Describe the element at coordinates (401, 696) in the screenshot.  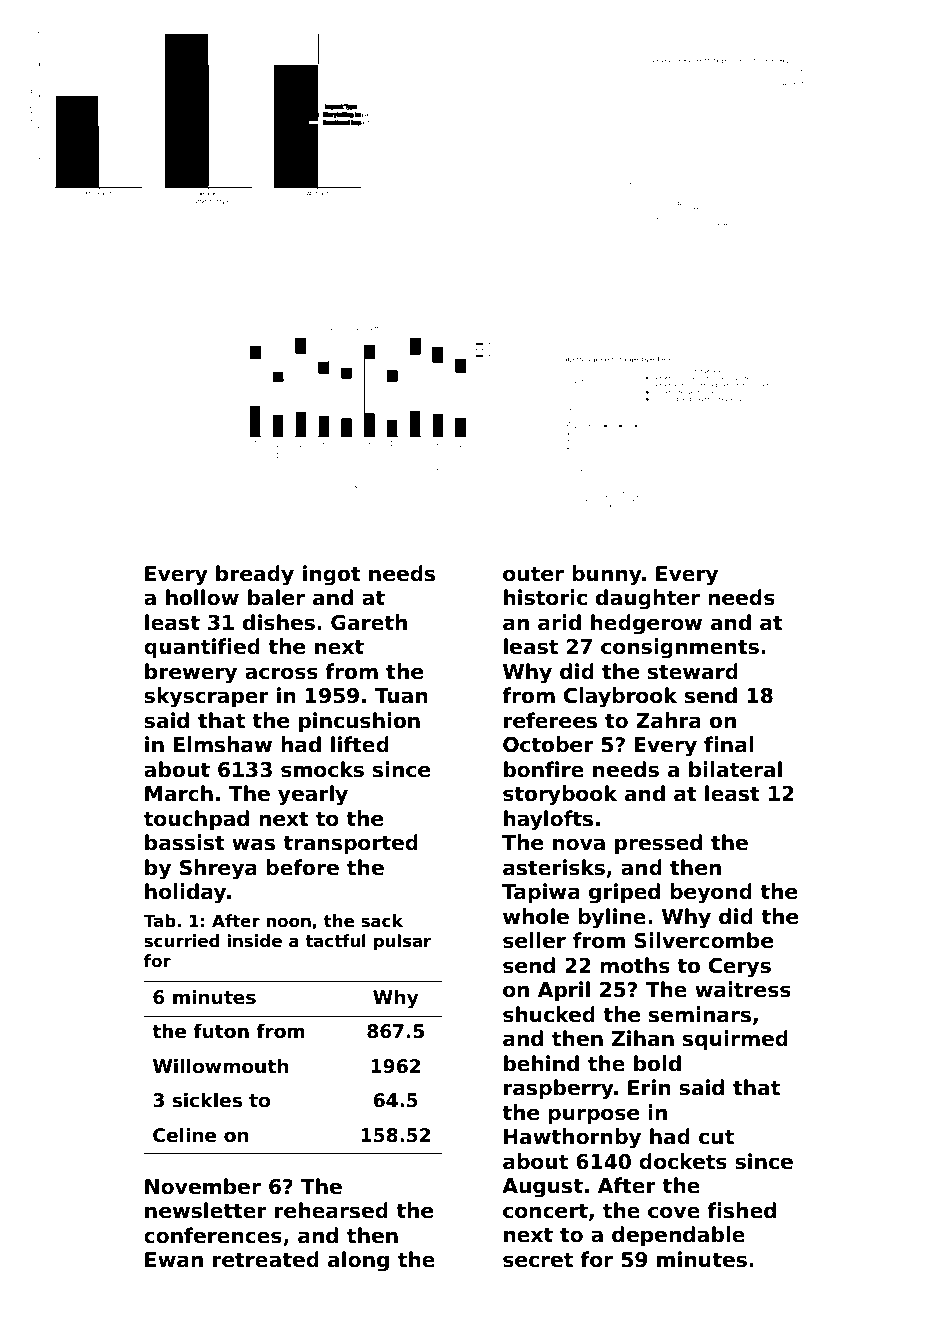
I see `Tuan` at that location.
